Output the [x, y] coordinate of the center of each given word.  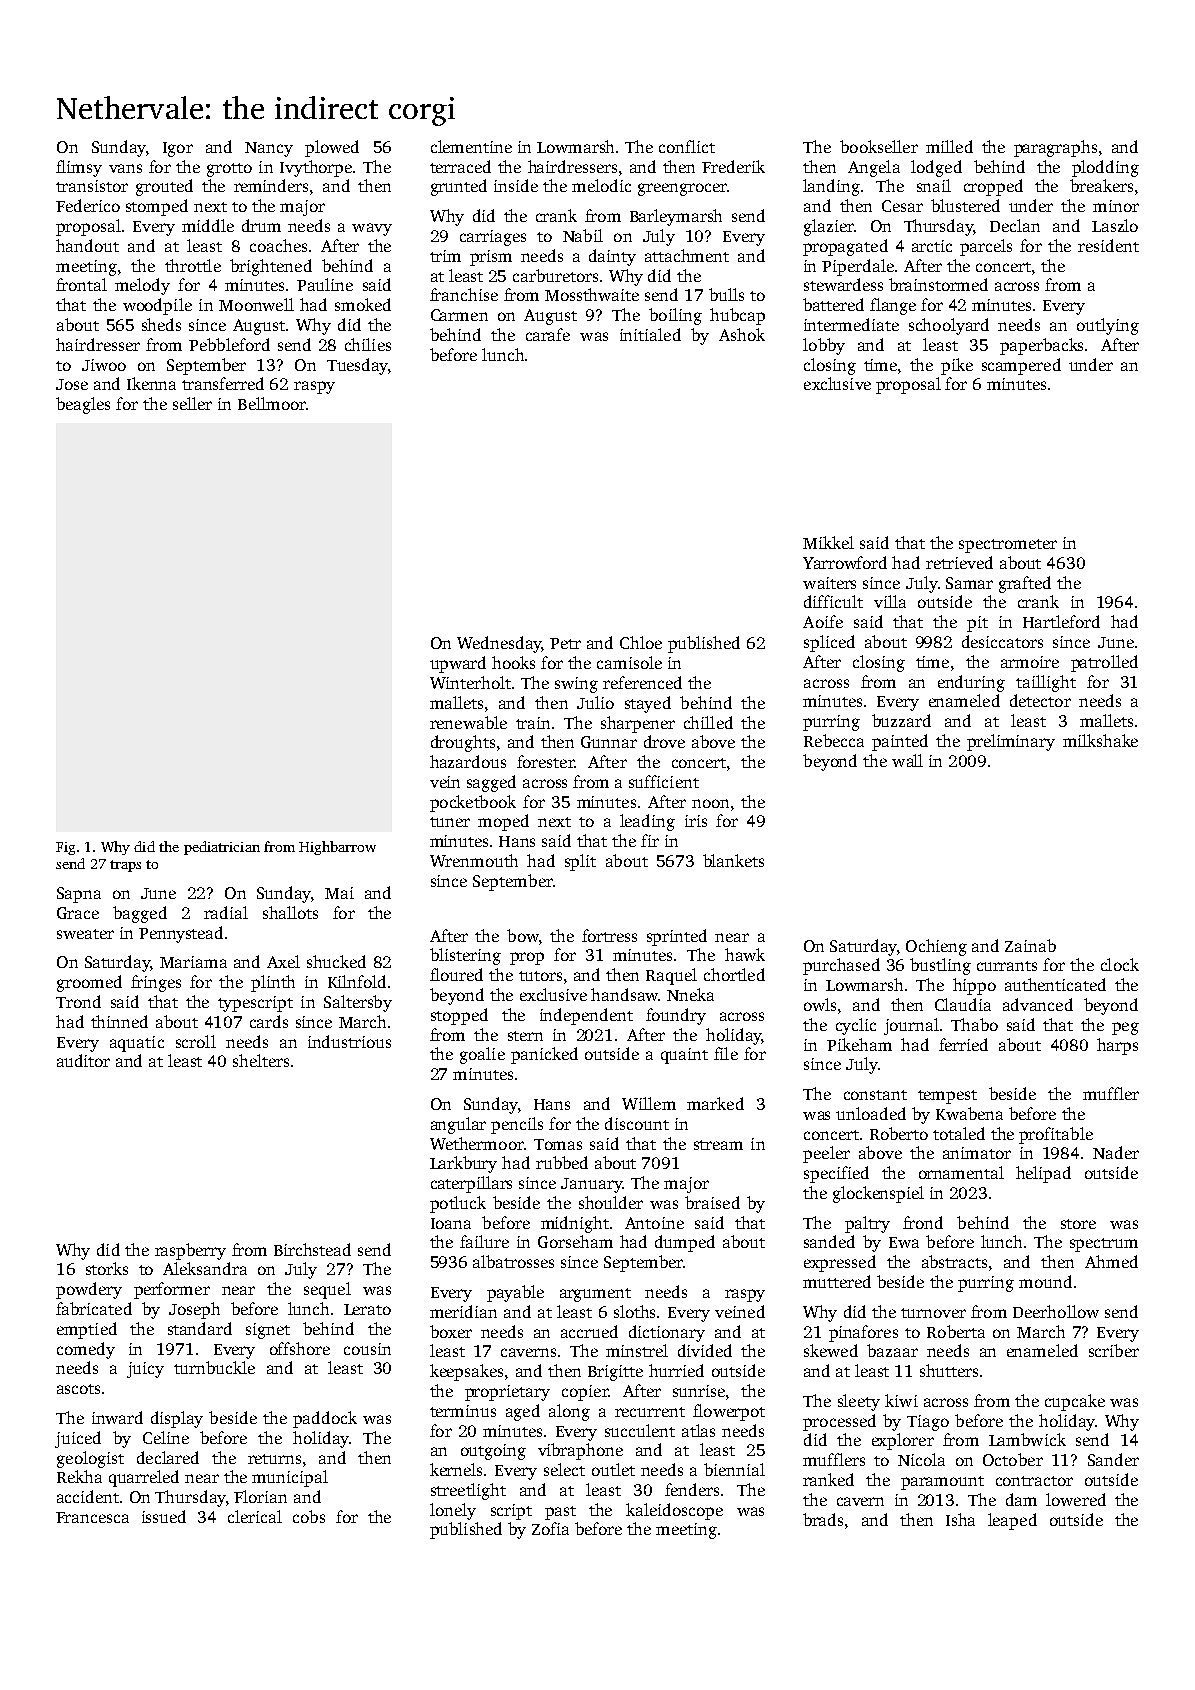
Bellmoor [272, 403]
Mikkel [828, 542]
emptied [87, 1330]
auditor [83, 1060]
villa [890, 601]
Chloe [641, 642]
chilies [368, 344]
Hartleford [1061, 621]
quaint [684, 1056]
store [1078, 1224]
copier [585, 1393]
